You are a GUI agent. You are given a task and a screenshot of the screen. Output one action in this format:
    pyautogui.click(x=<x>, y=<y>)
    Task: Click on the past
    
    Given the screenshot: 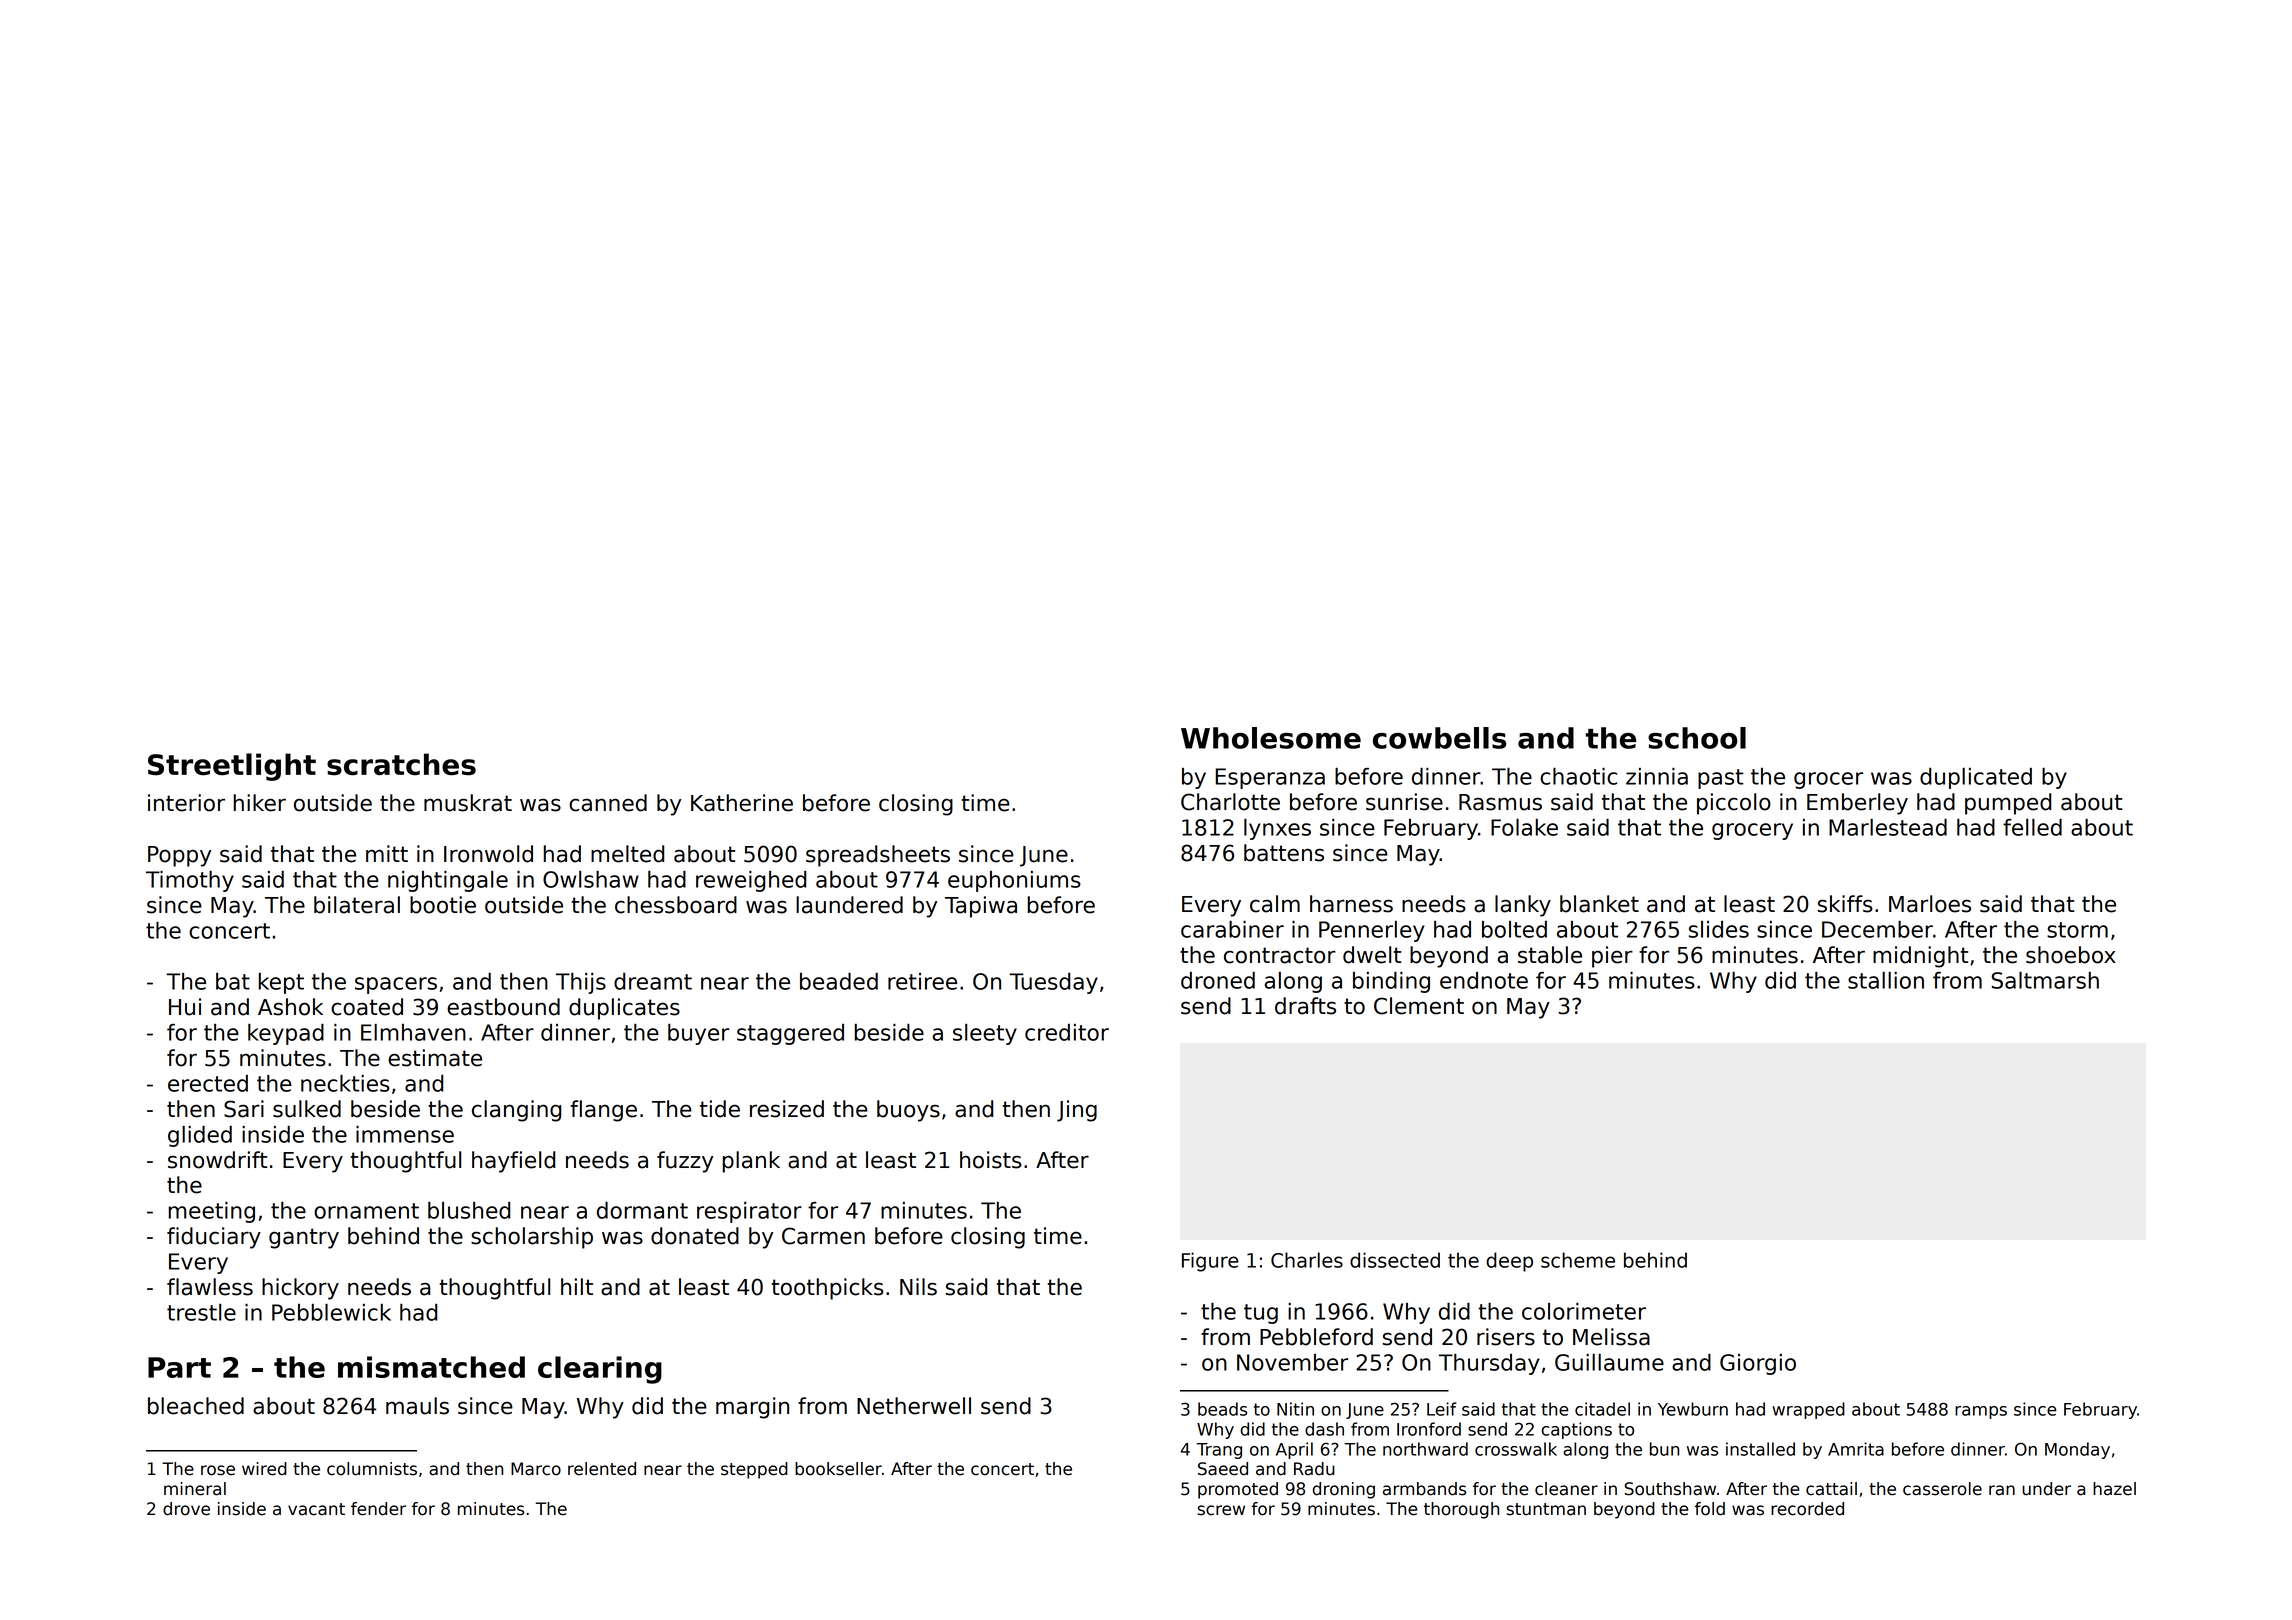 What is the action you would take?
    pyautogui.click(x=1721, y=779)
